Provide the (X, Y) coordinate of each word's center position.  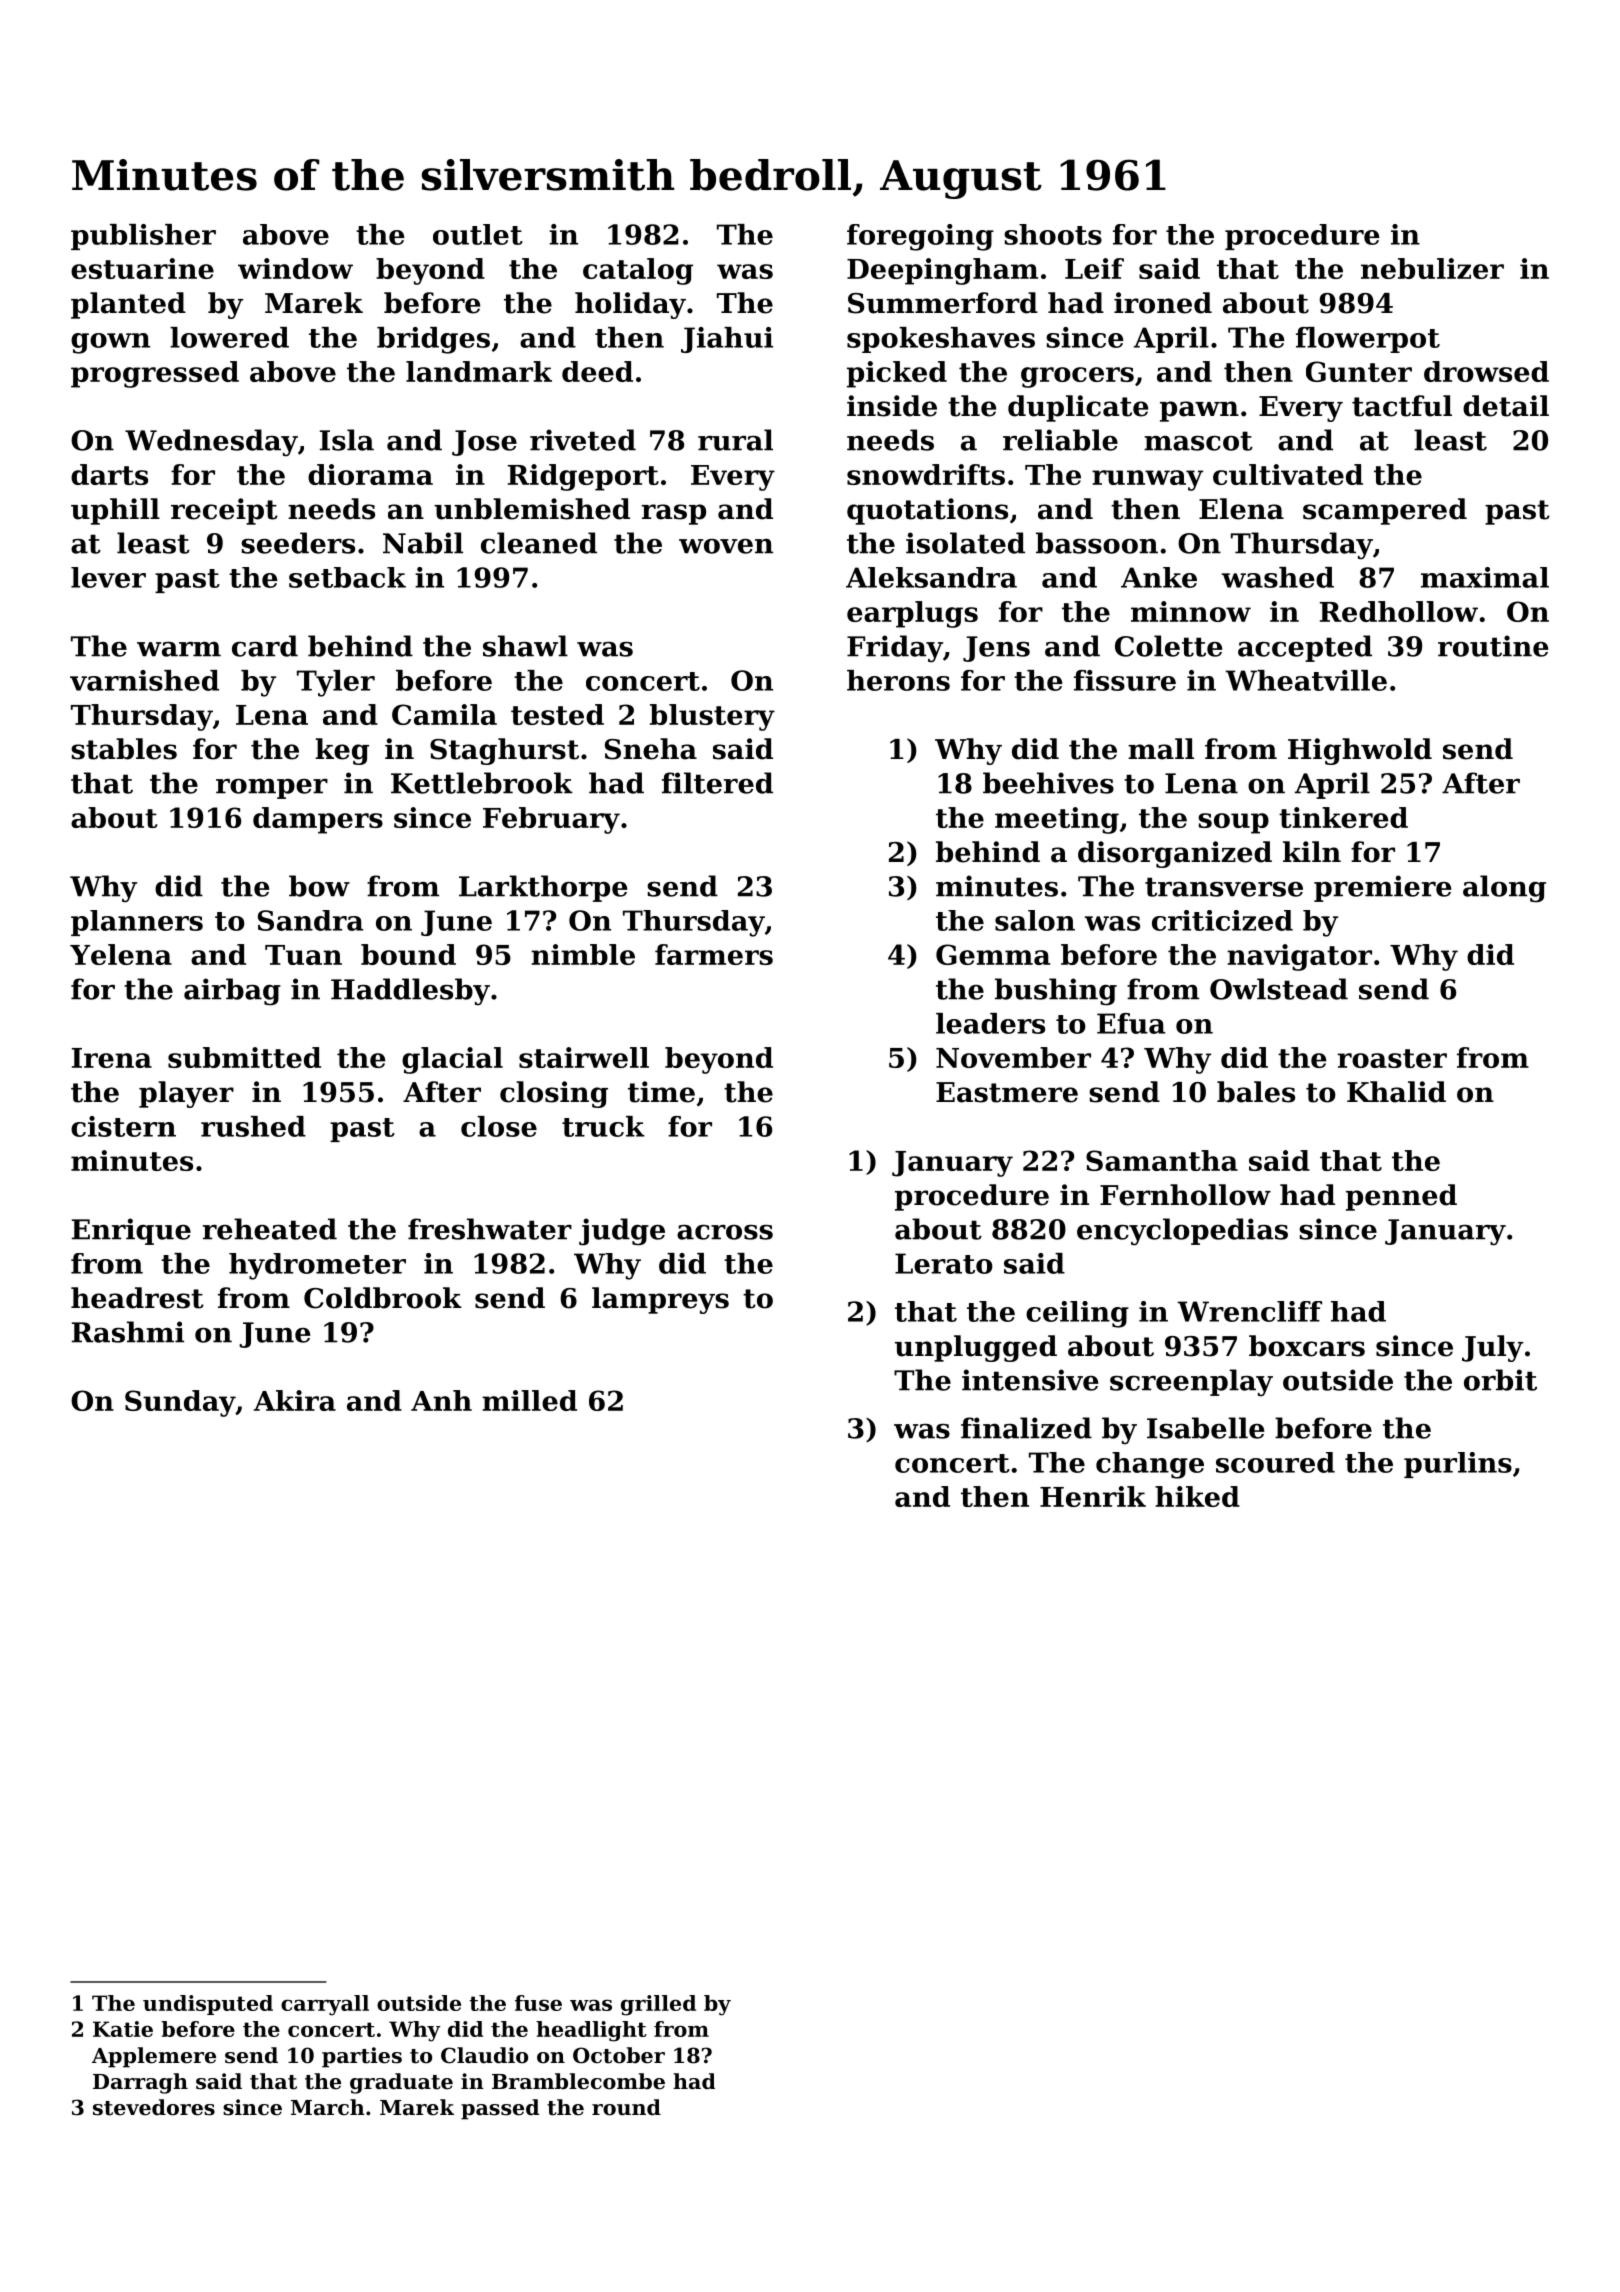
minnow (1191, 611)
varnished (144, 680)
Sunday (180, 1403)
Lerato (944, 1263)
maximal (1485, 577)
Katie (123, 2029)
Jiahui (727, 340)
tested (557, 714)
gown (110, 343)
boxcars (1307, 1346)
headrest (137, 1298)
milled (529, 1400)
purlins (1458, 1465)
